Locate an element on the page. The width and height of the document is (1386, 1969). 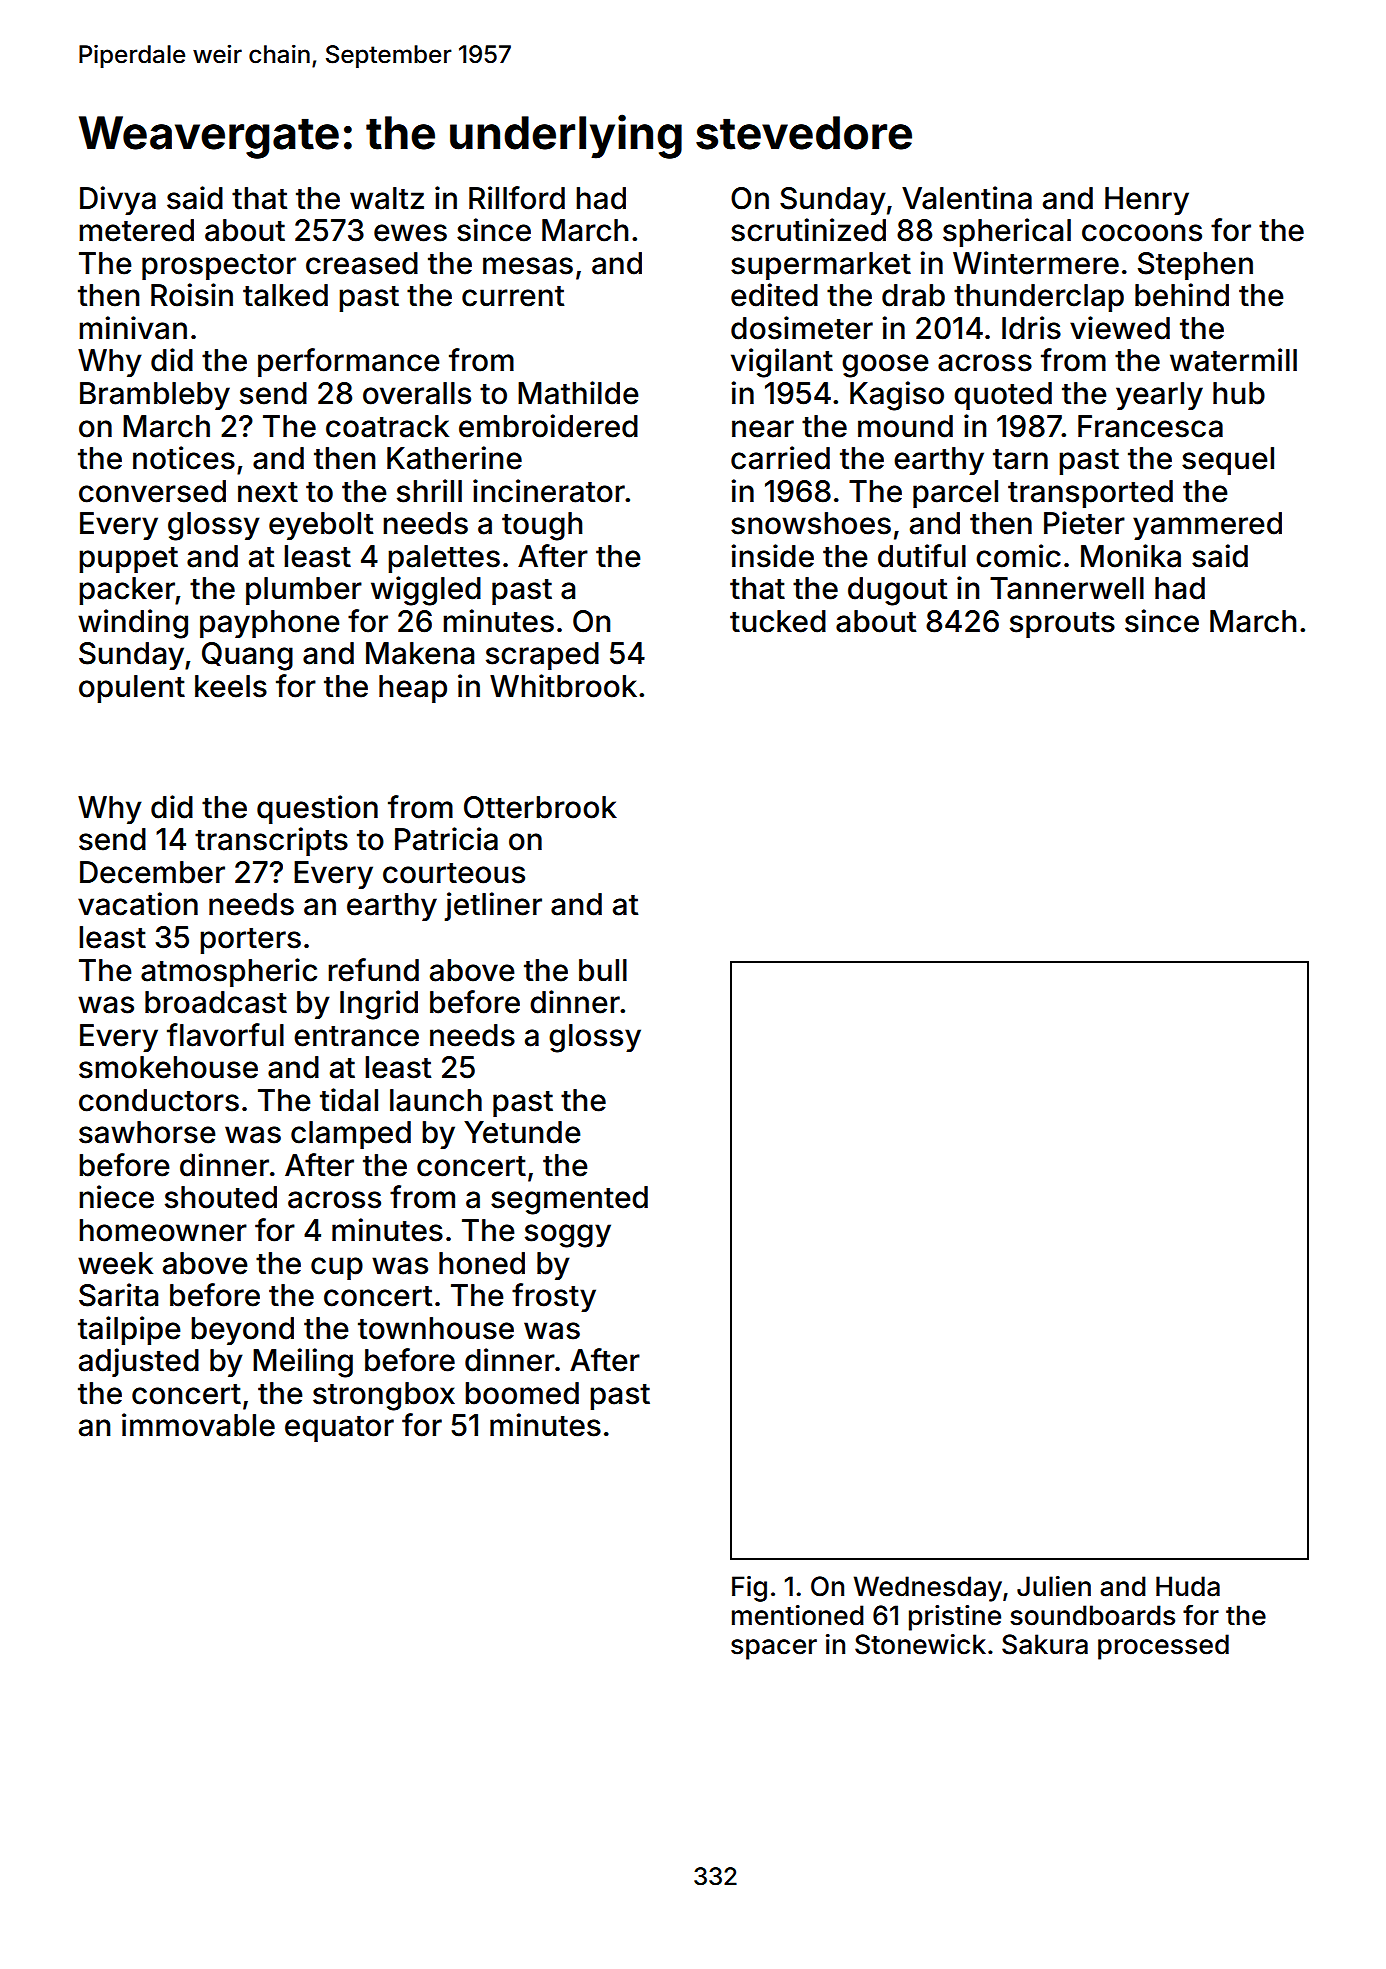
performance is located at coordinates (349, 362).
